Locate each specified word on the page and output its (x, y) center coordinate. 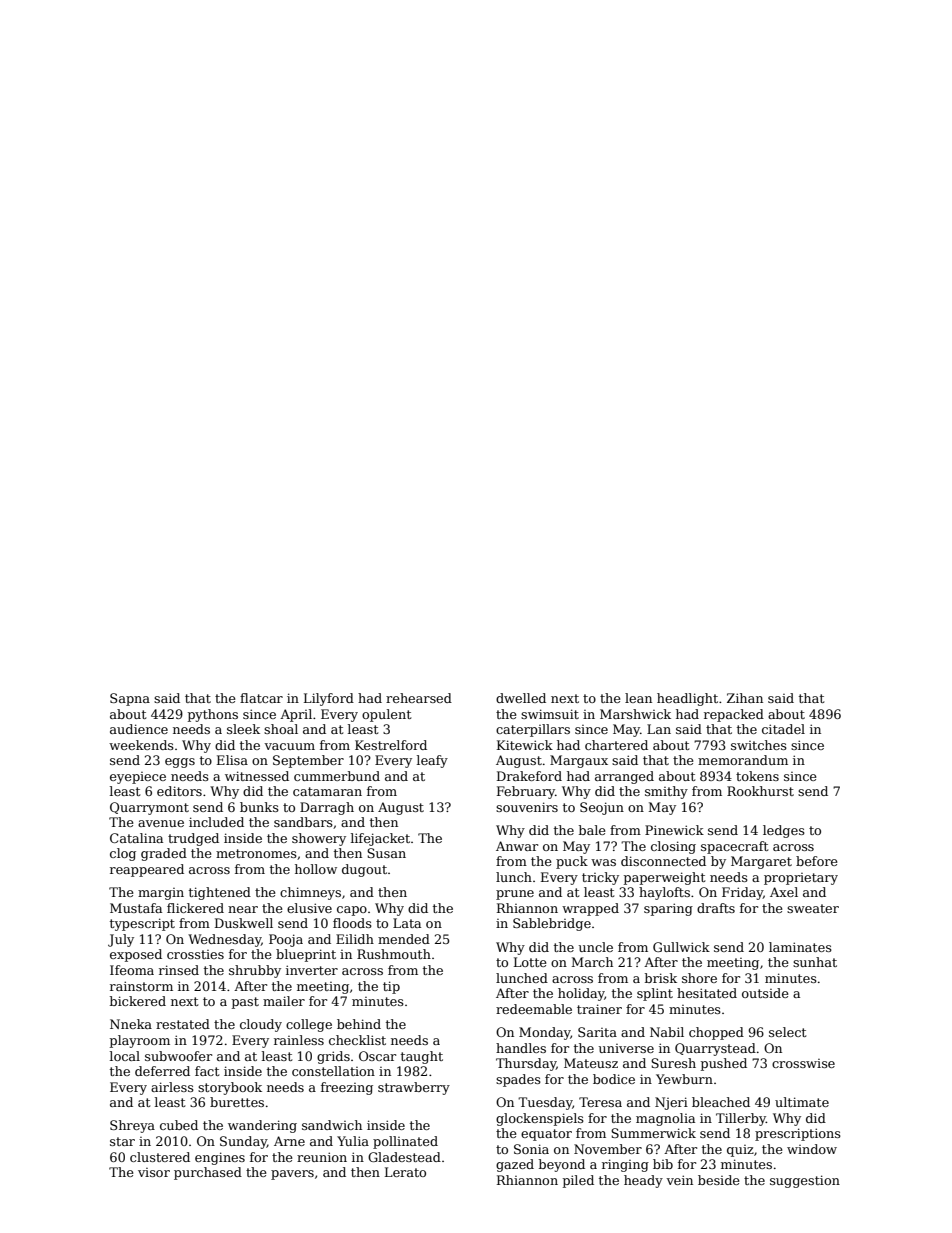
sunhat (815, 962)
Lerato (405, 1172)
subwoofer (178, 1056)
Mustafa (136, 908)
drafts (716, 908)
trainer (599, 1009)
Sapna (130, 699)
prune (515, 895)
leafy (432, 761)
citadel (783, 729)
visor (154, 1172)
